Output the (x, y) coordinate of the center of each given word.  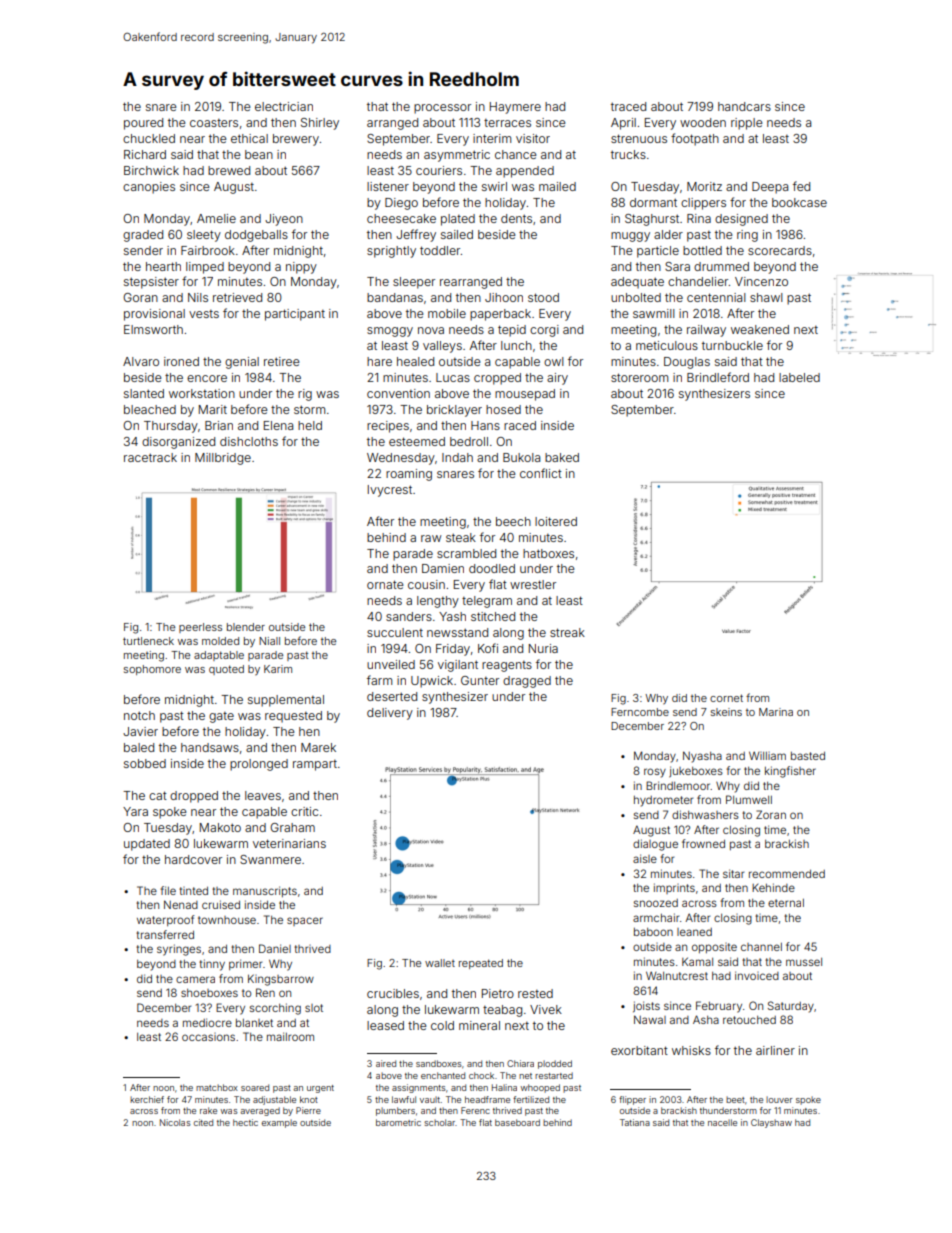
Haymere (515, 108)
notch (139, 715)
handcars (744, 106)
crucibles (393, 993)
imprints (674, 888)
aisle (645, 858)
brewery (296, 140)
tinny (212, 965)
